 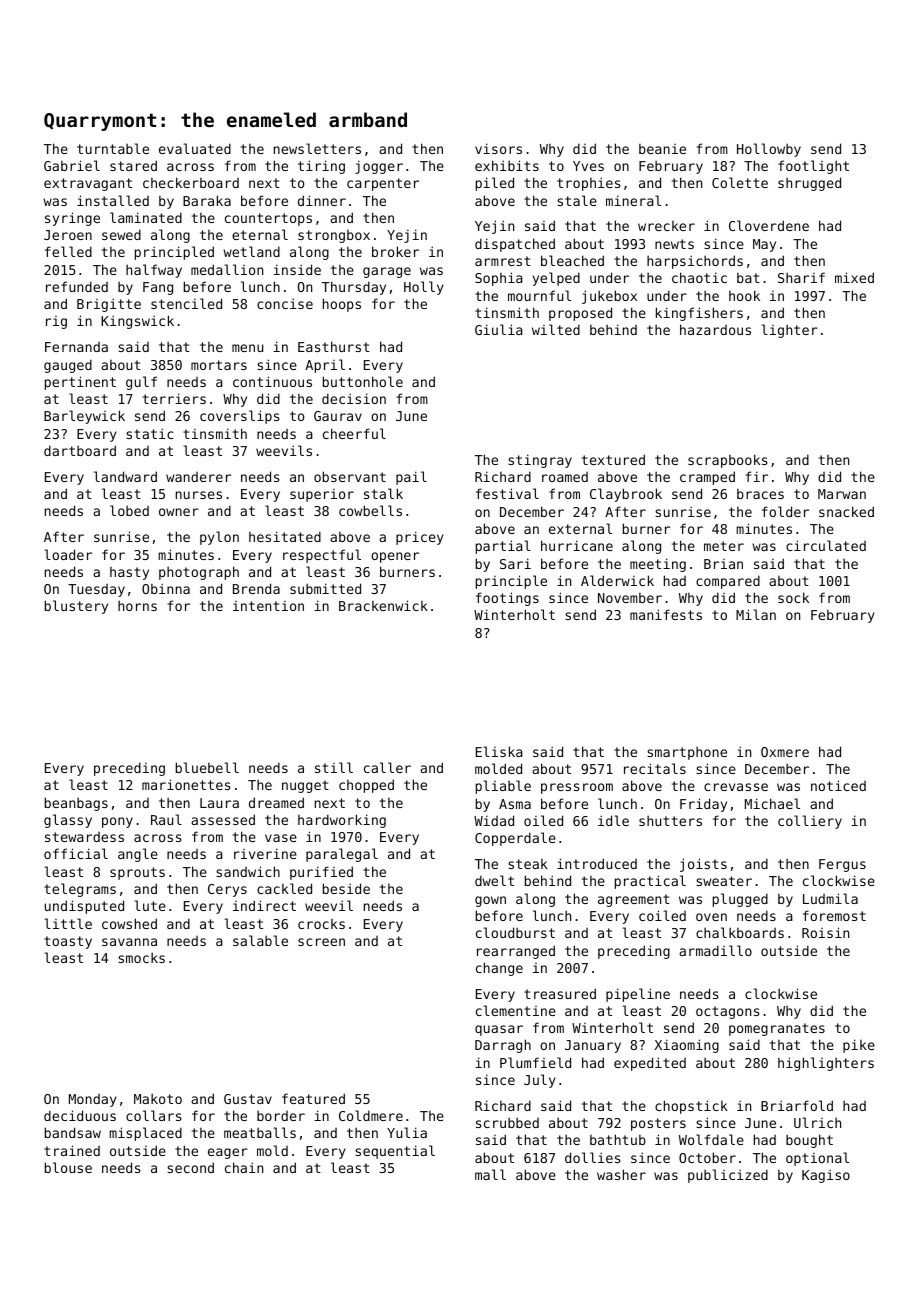 I want to click on Barleywick, so click(x=84, y=417).
